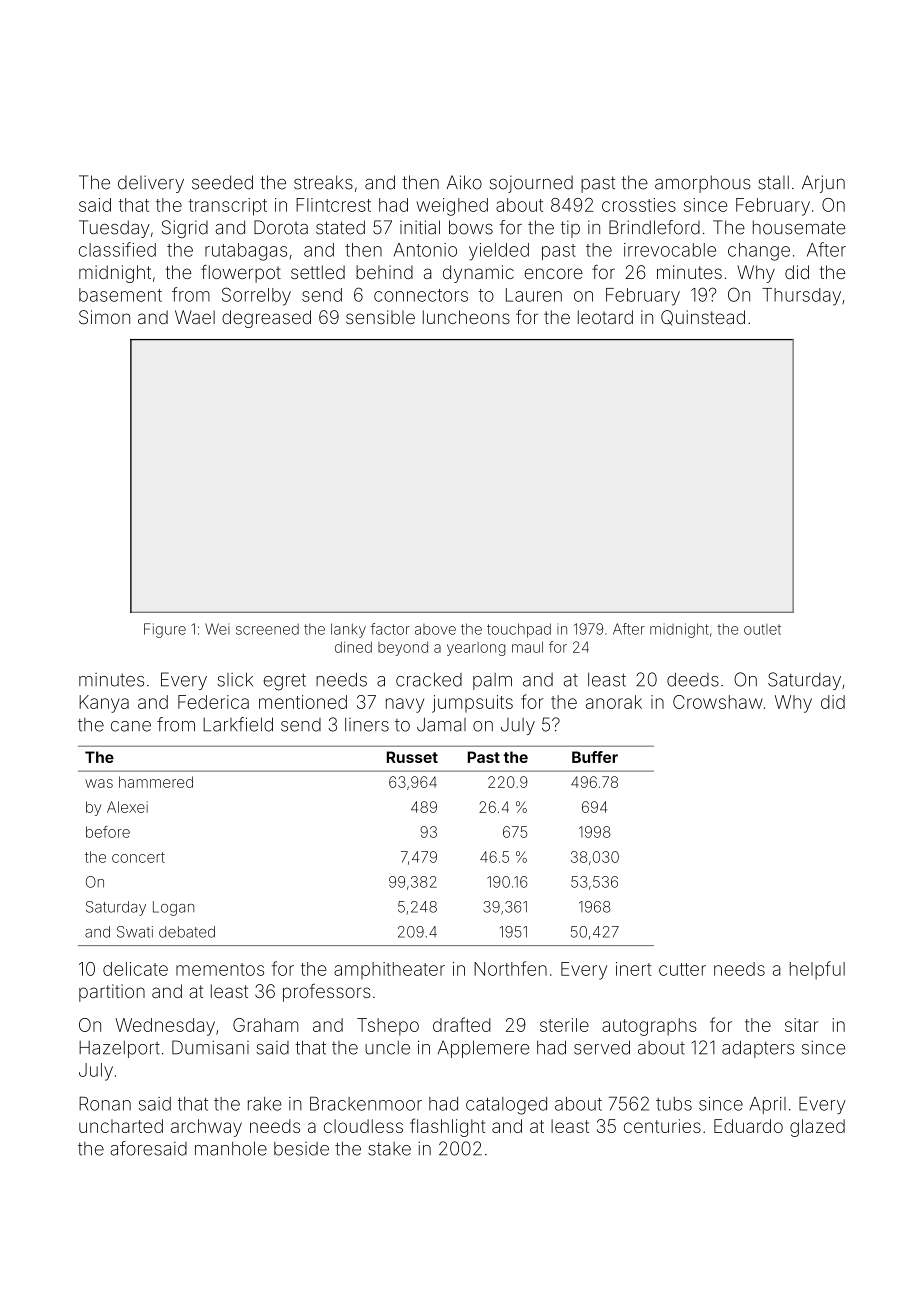 This image has width=924, height=1311. I want to click on Figure, so click(165, 630).
